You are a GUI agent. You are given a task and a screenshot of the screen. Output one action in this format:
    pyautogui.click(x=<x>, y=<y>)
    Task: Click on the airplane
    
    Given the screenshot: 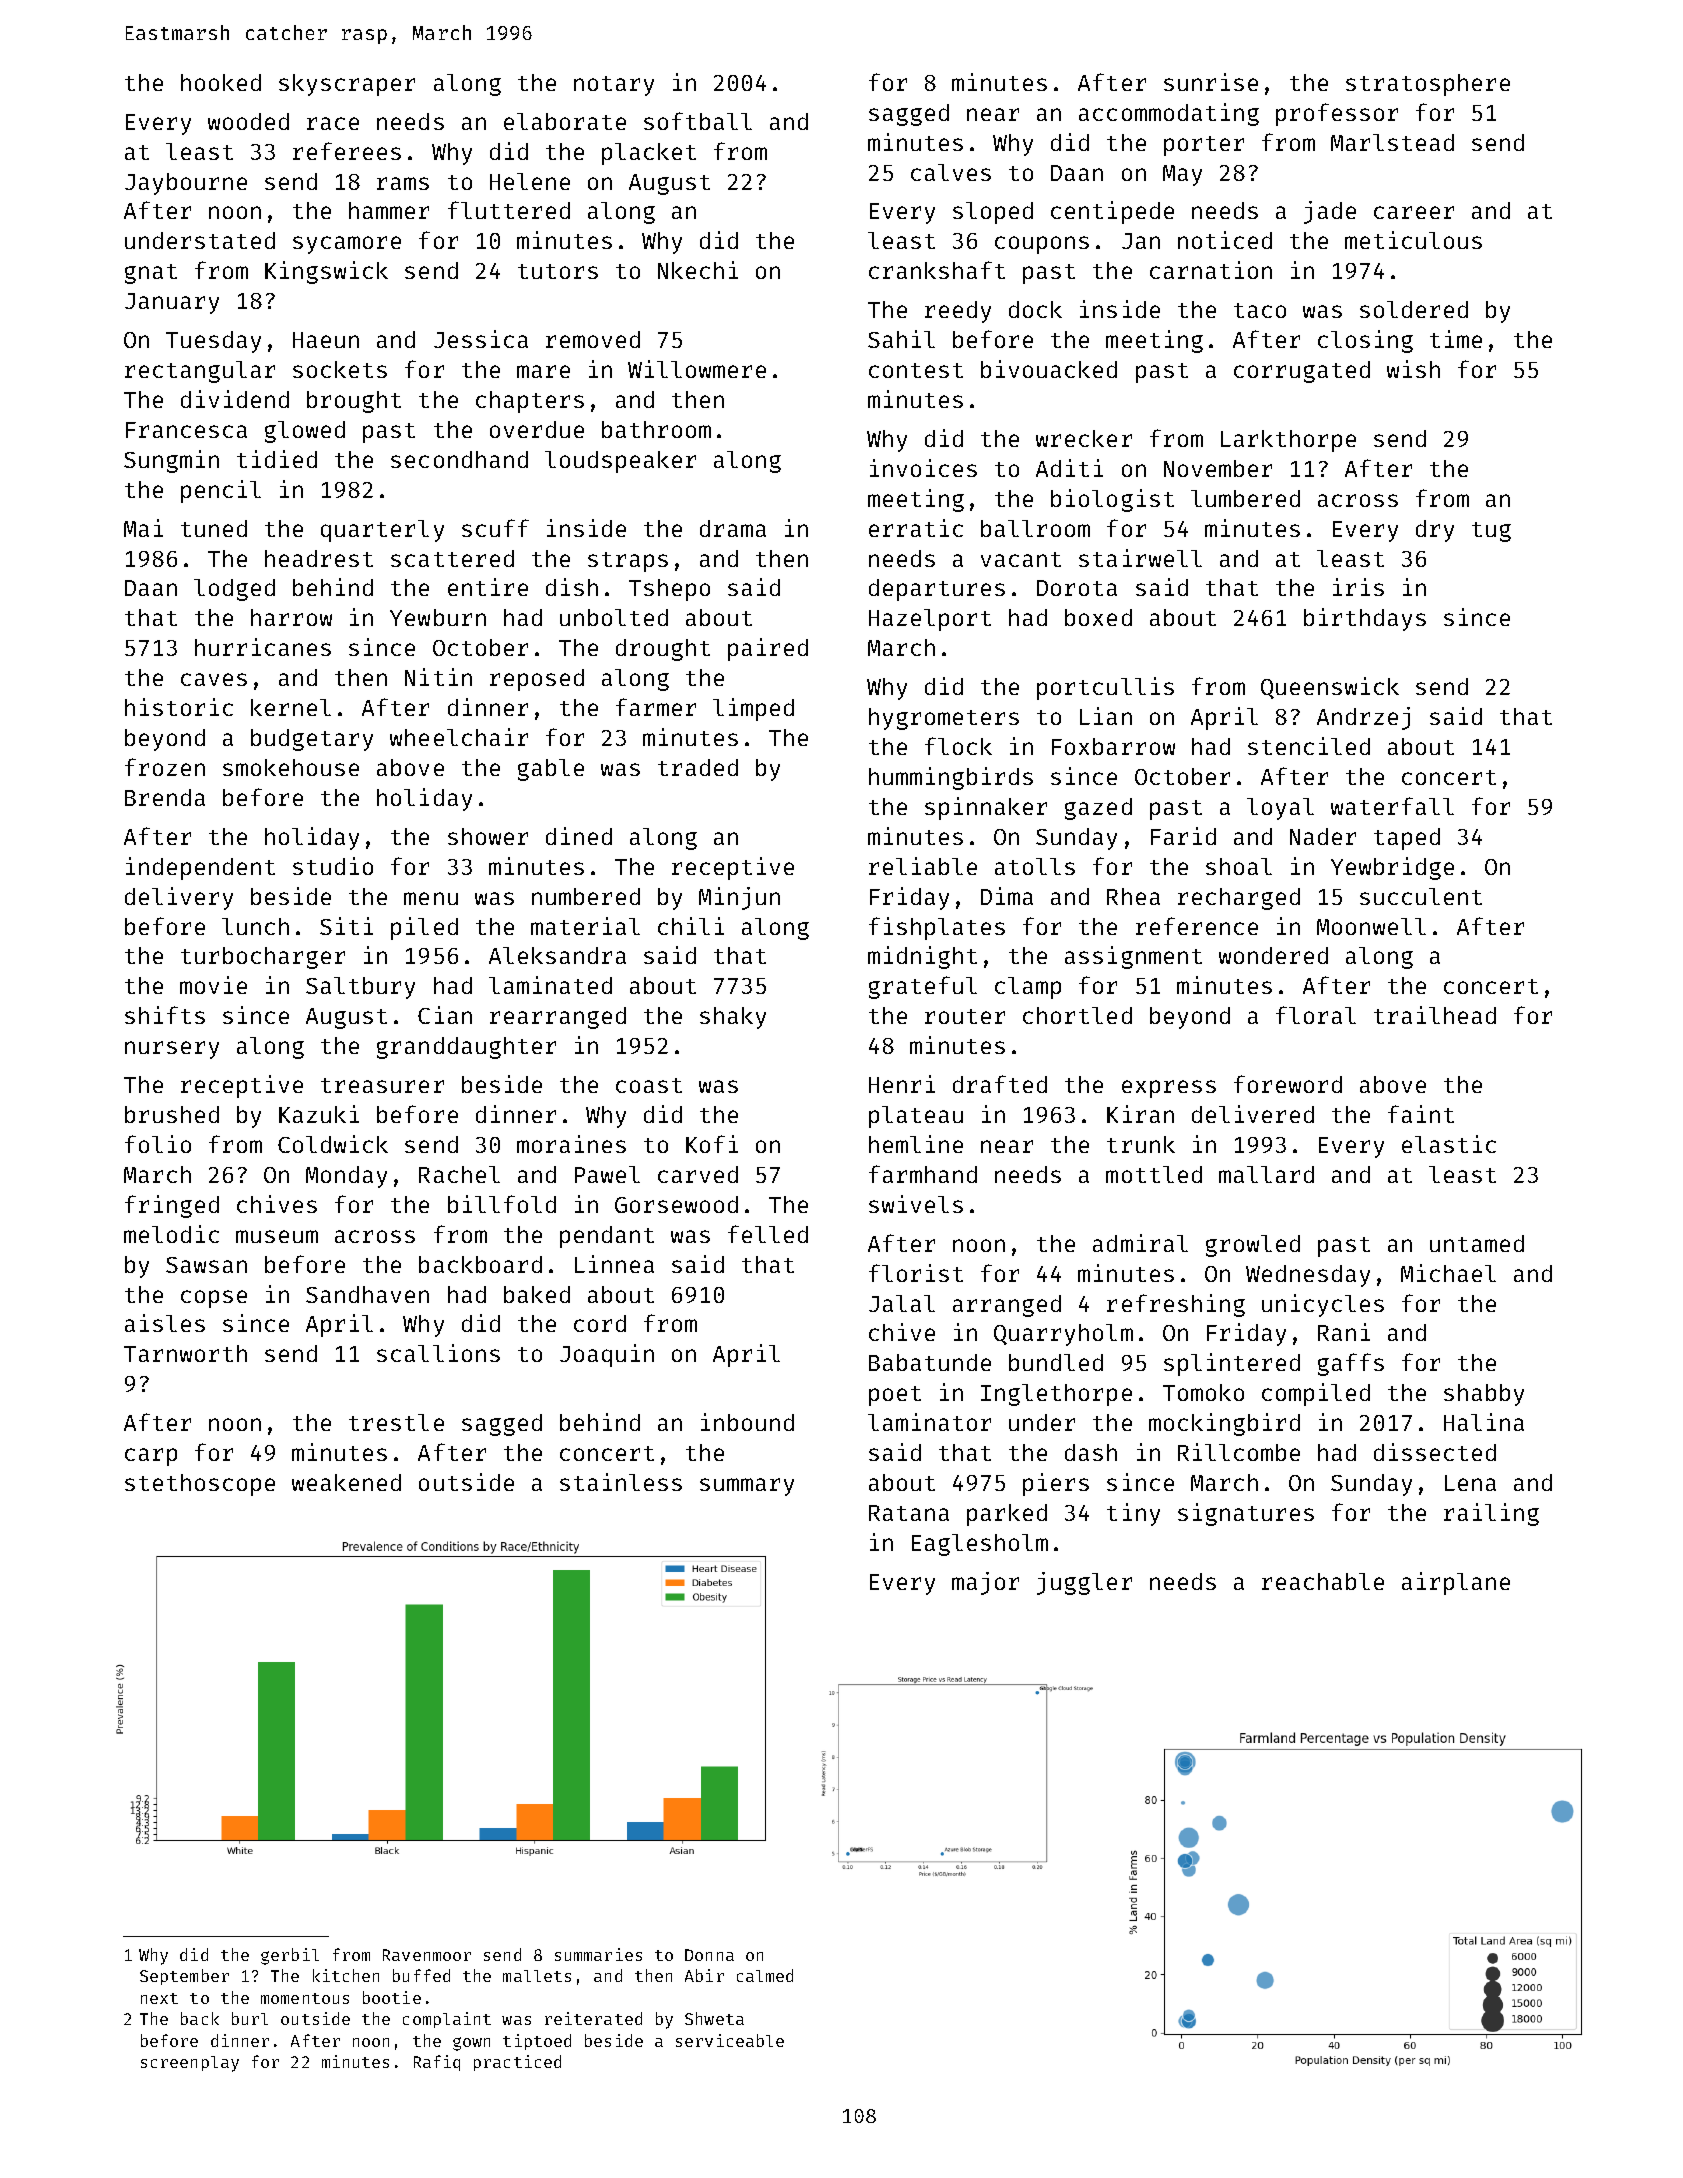 What is the action you would take?
    pyautogui.click(x=1456, y=1583)
